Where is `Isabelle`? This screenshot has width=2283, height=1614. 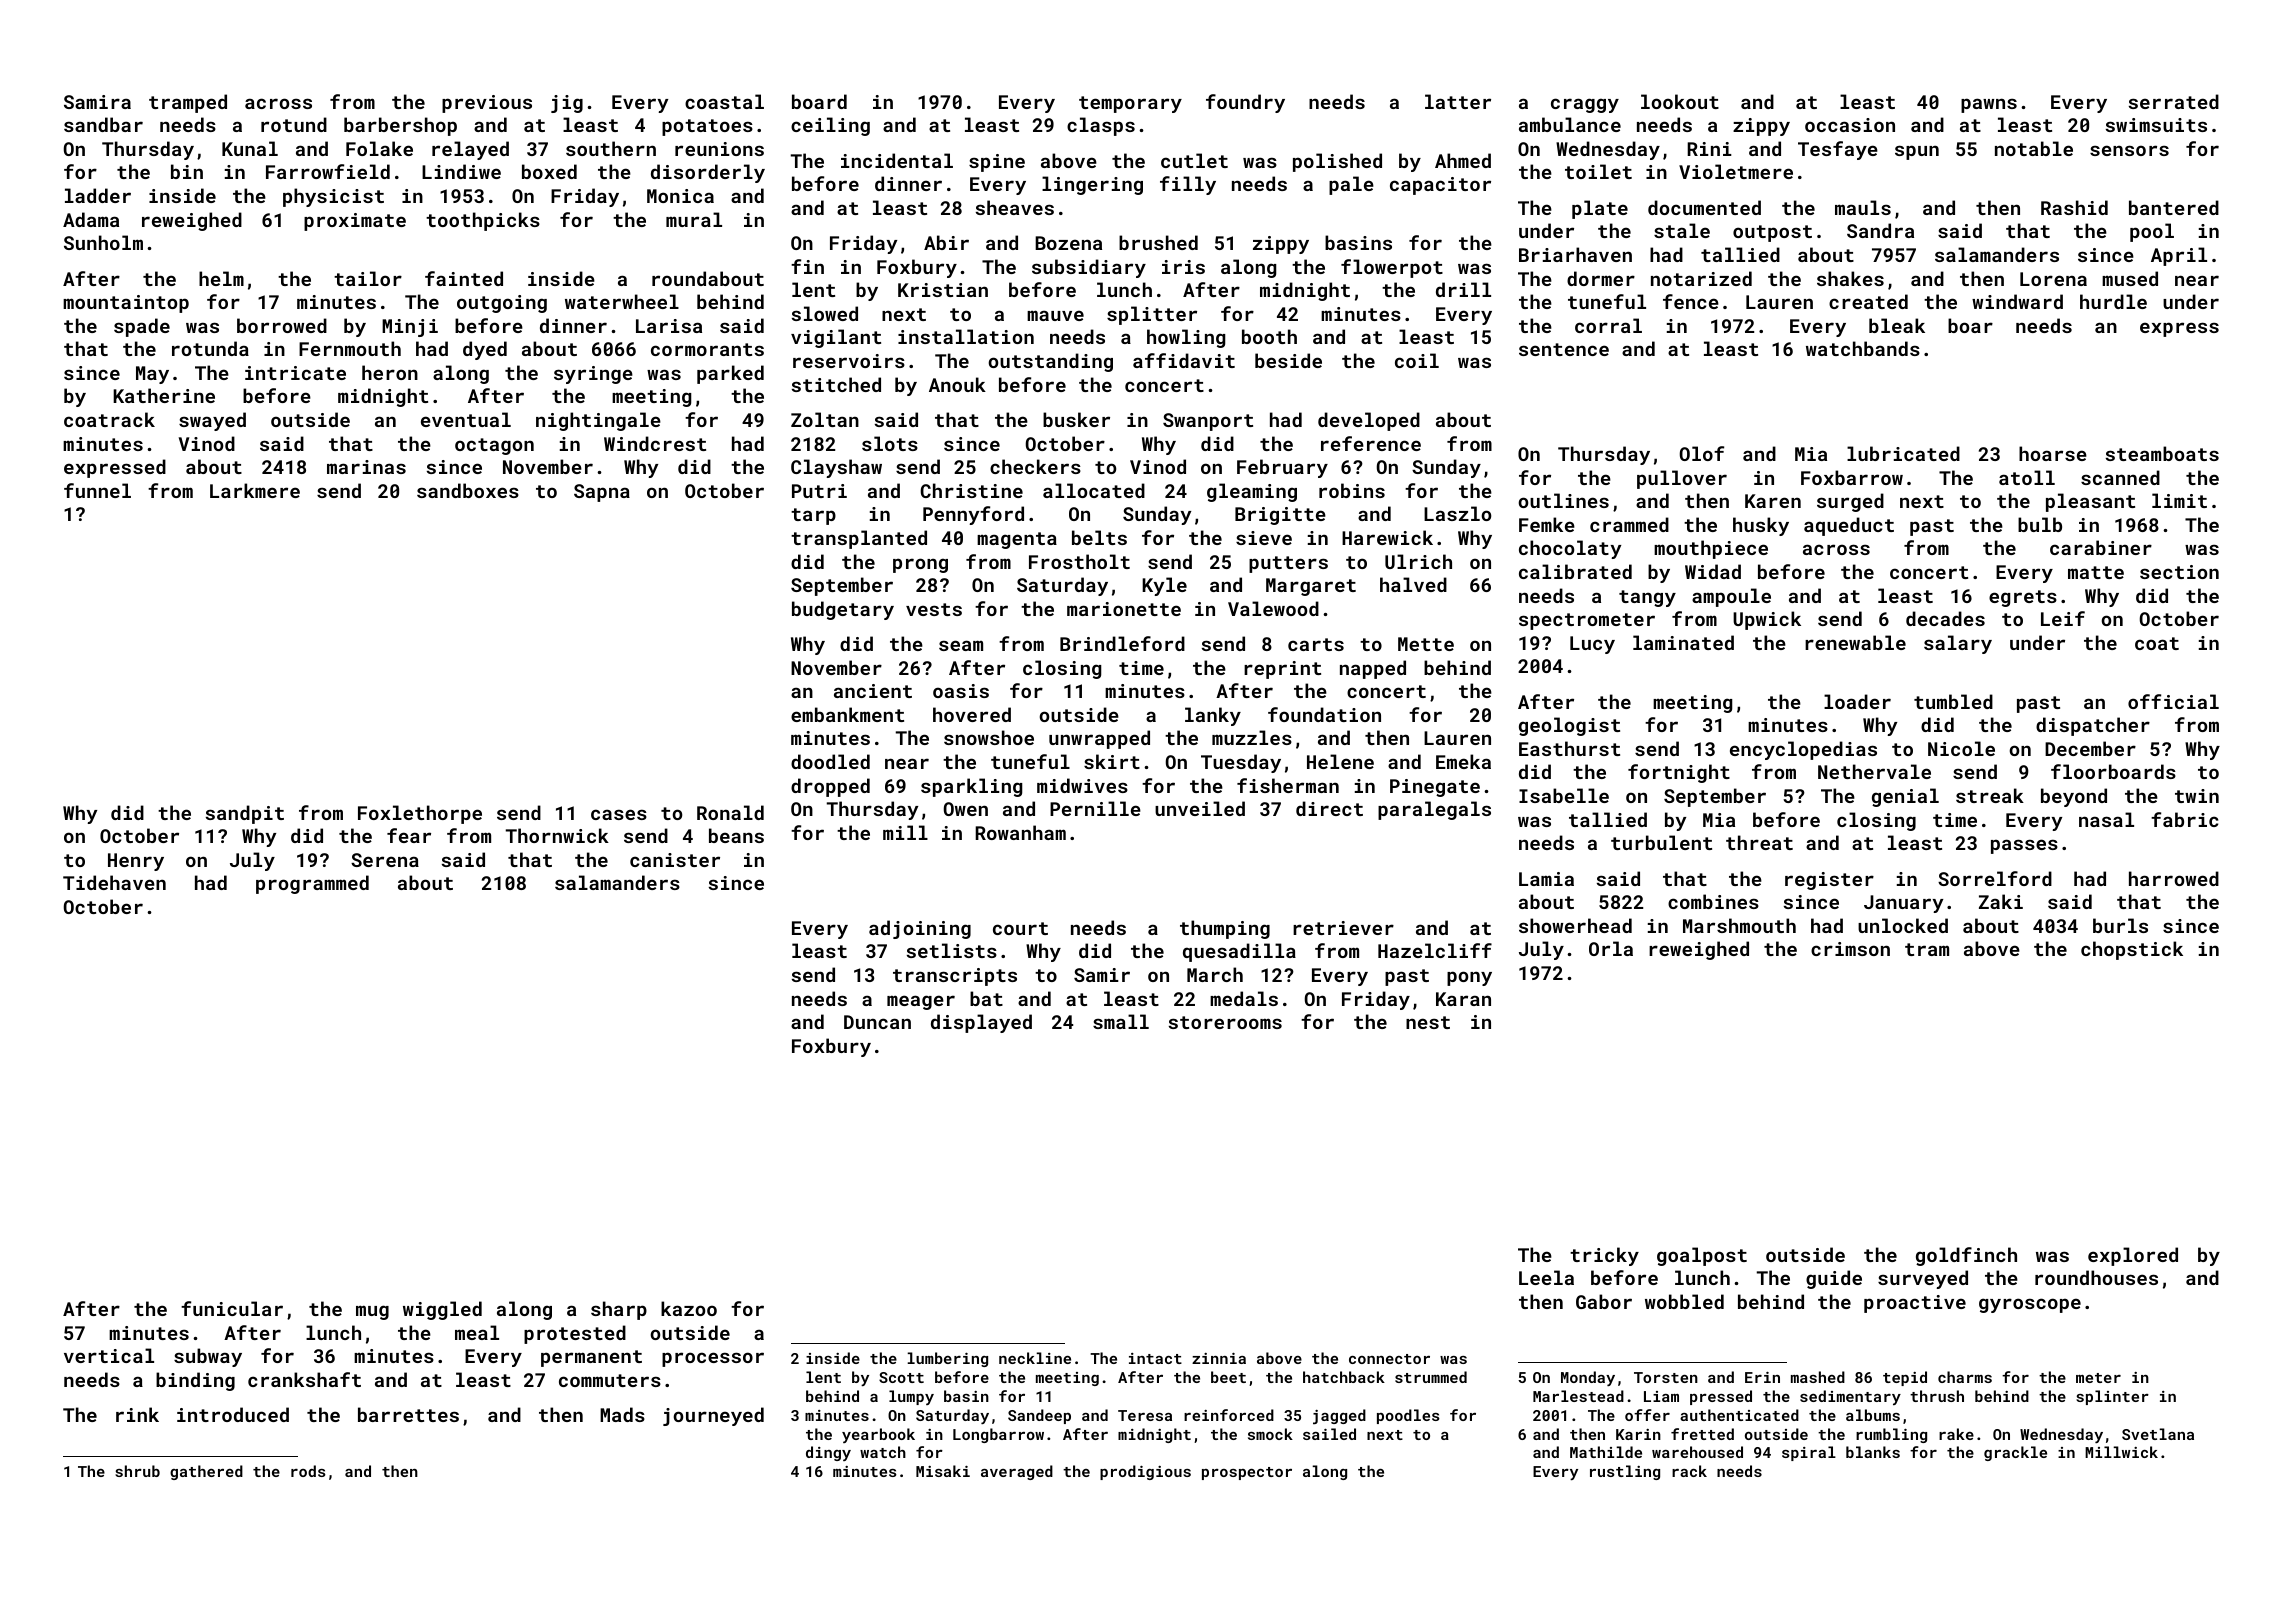
Isabelle is located at coordinates (1564, 795).
